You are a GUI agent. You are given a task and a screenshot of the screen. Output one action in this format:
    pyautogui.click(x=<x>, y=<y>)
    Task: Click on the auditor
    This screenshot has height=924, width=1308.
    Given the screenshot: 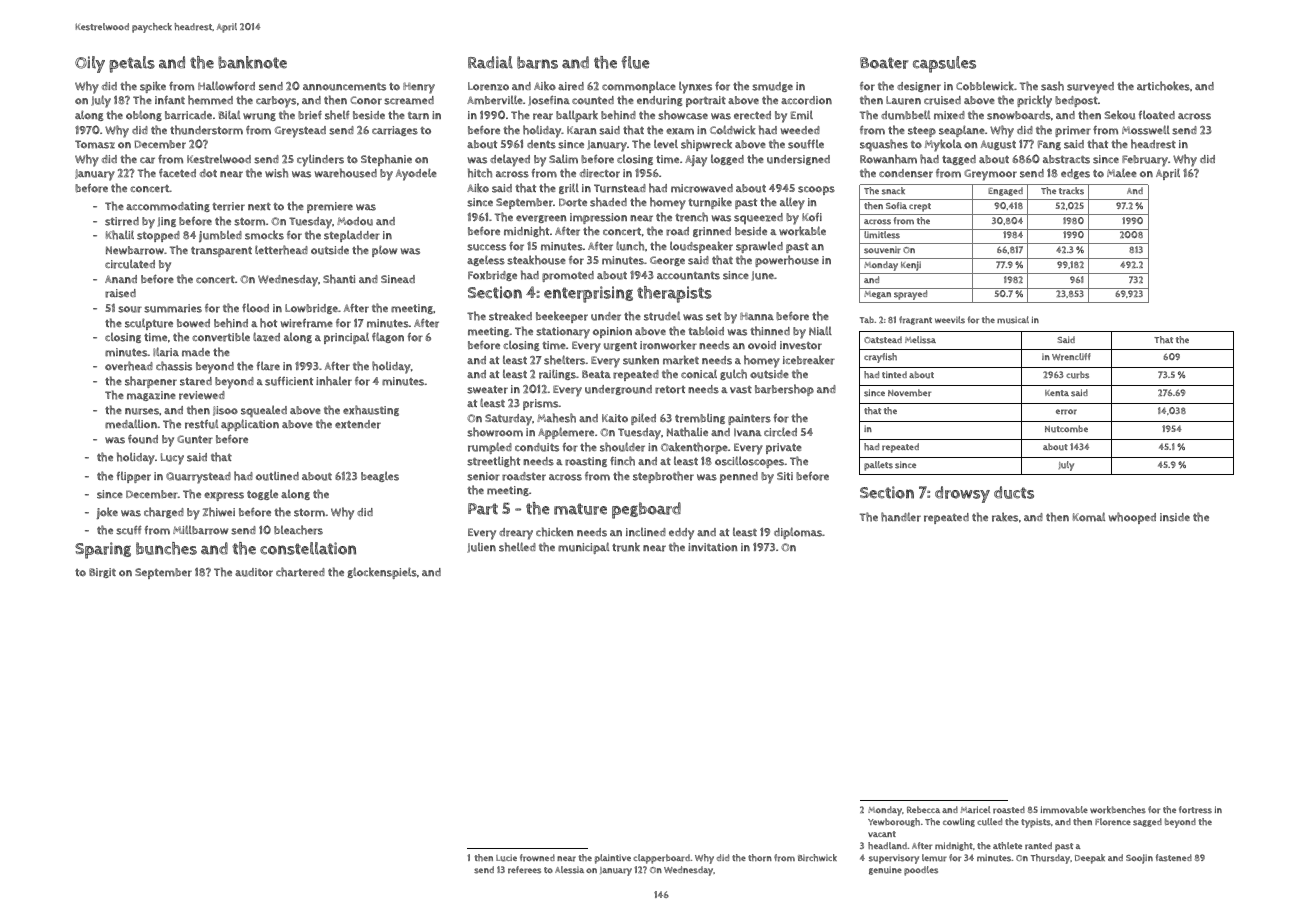 What is the action you would take?
    pyautogui.click(x=254, y=572)
